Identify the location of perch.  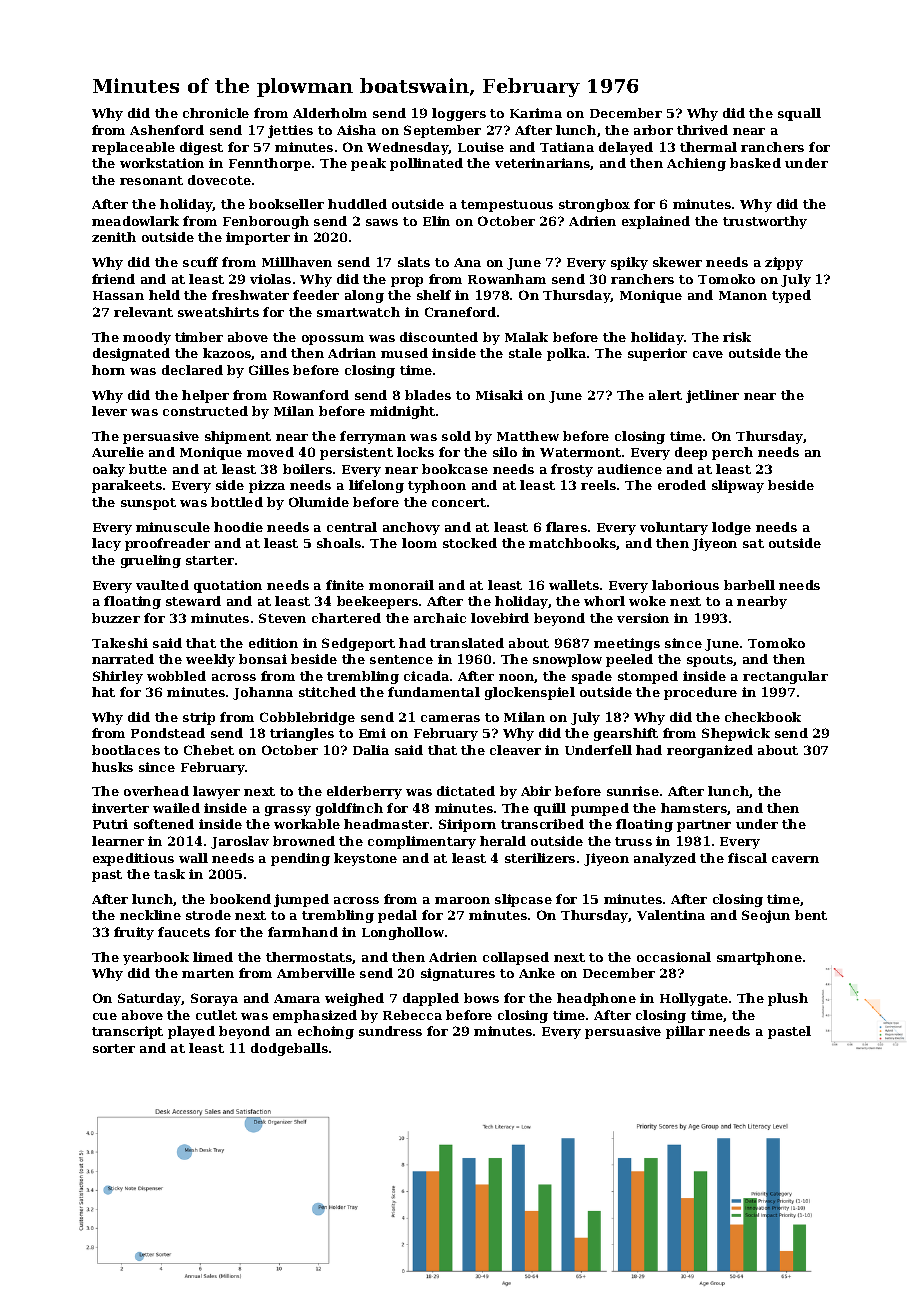
(732, 453).
